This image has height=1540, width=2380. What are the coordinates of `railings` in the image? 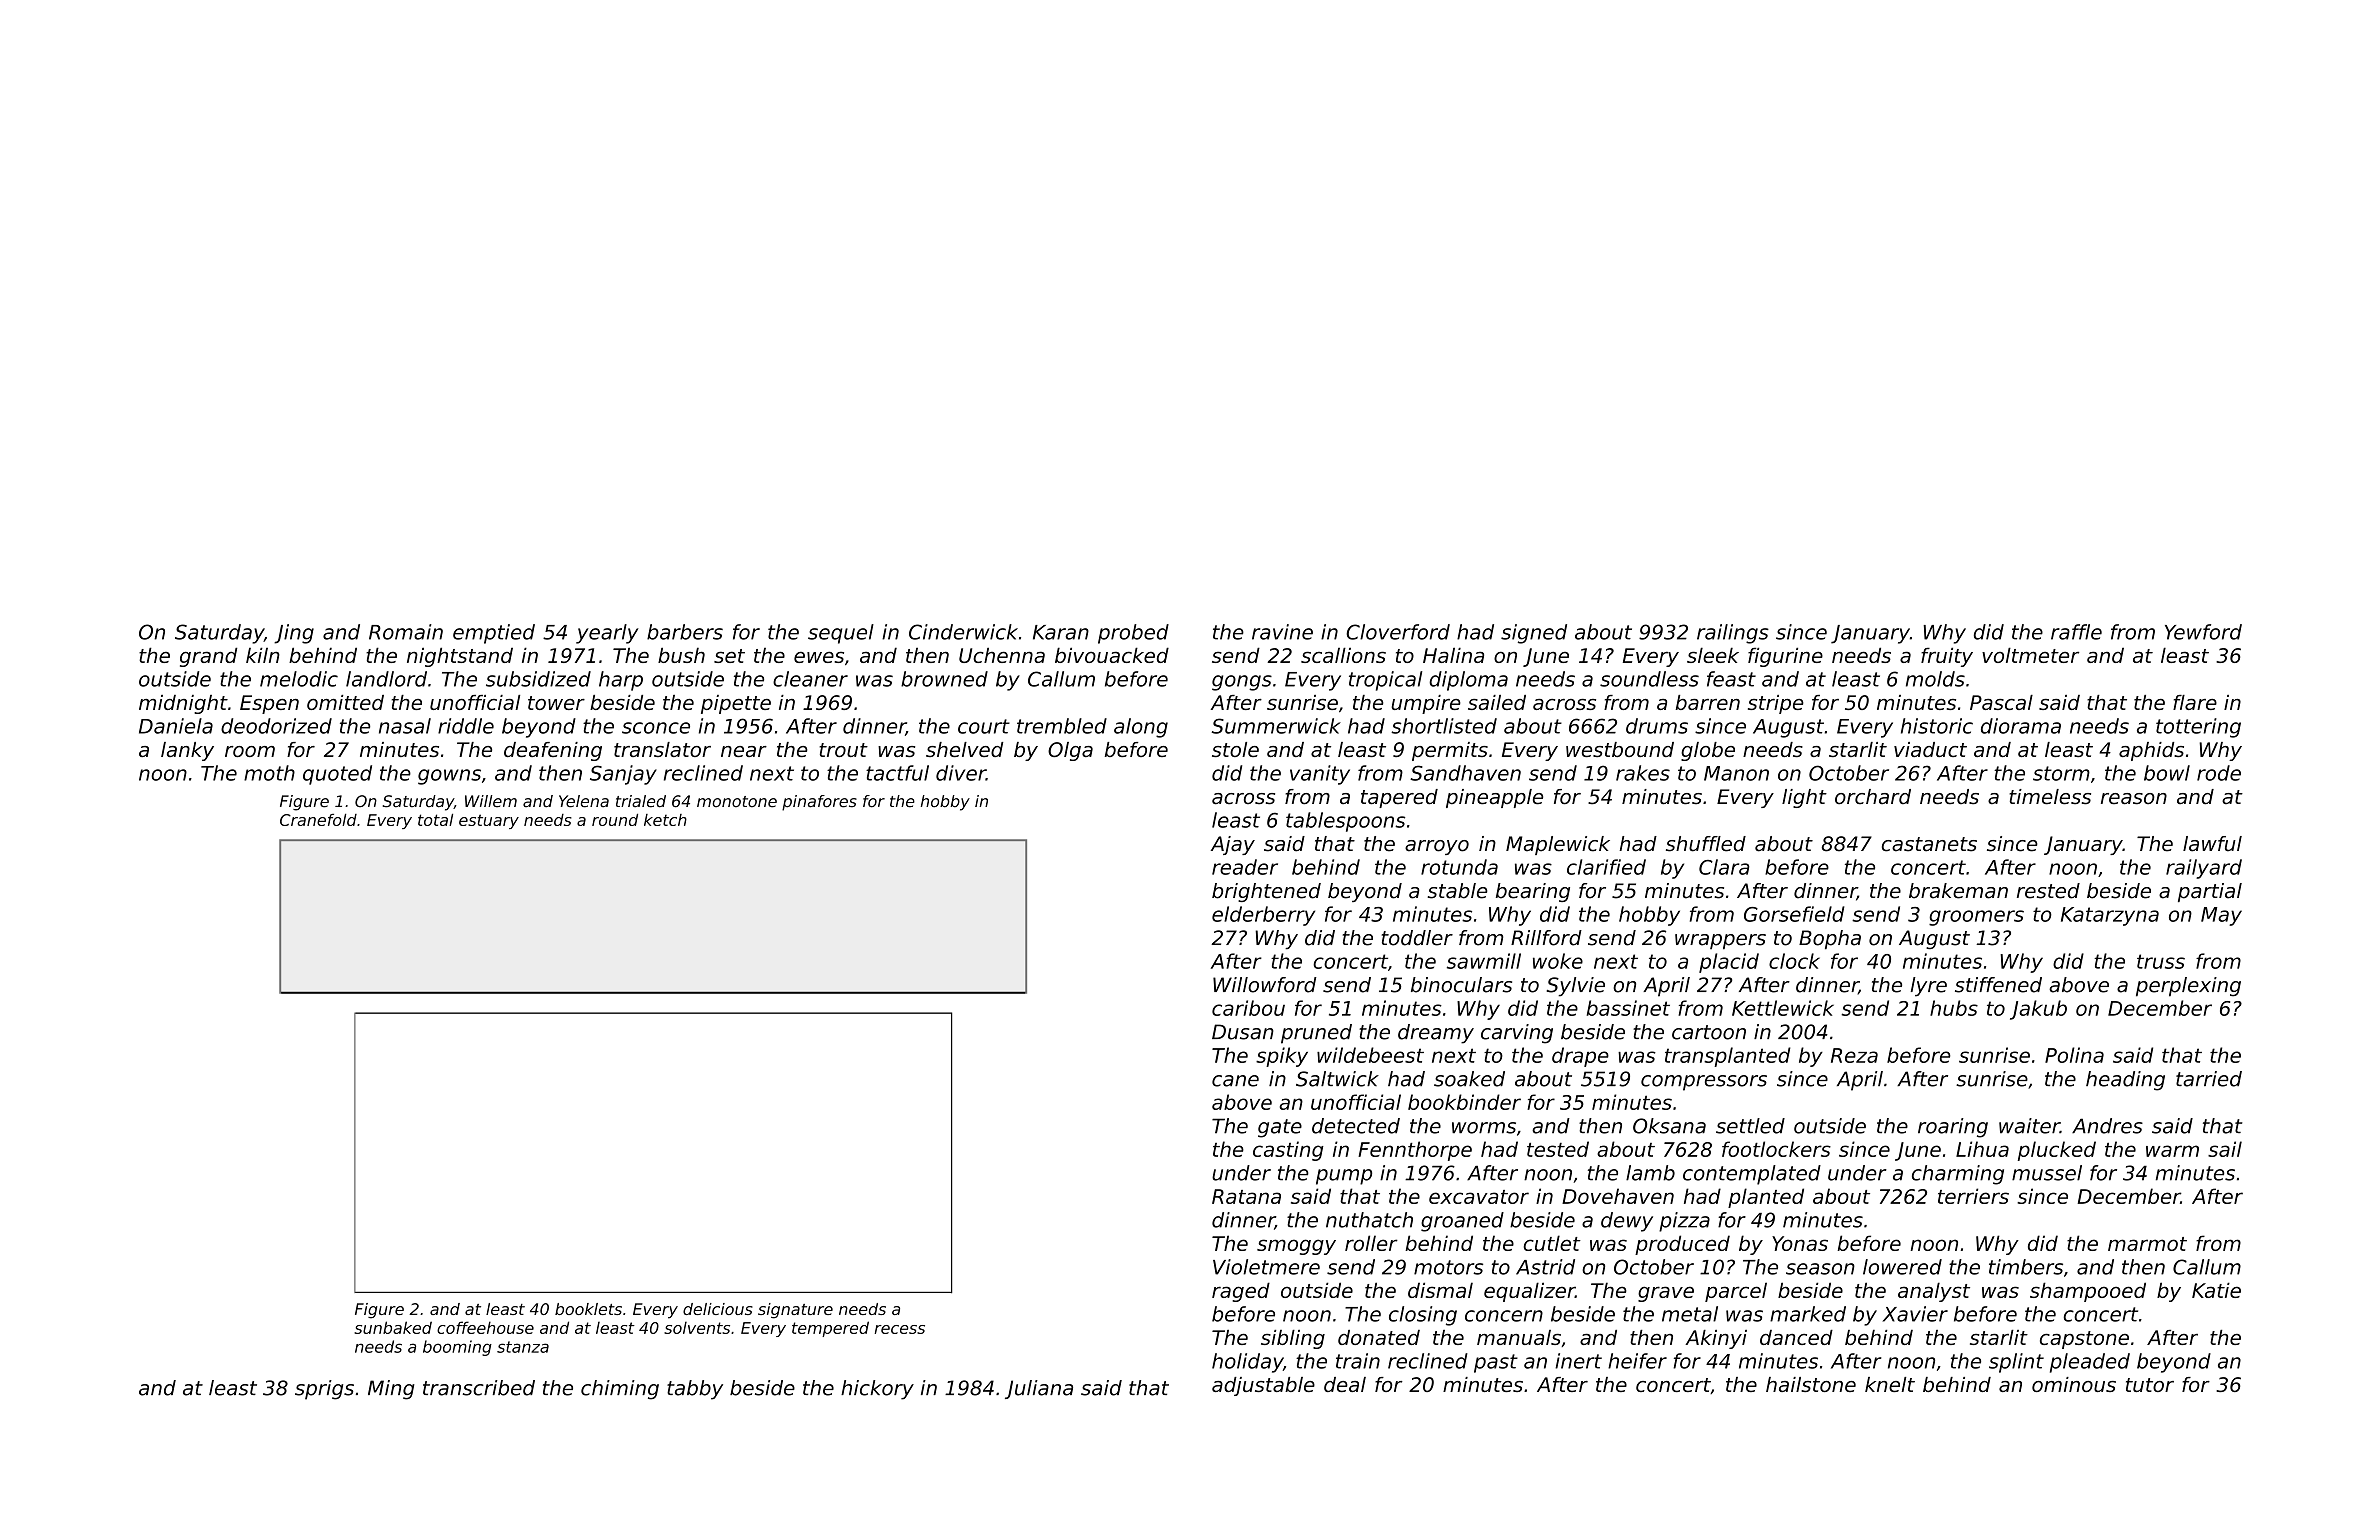 It's located at (1733, 634).
